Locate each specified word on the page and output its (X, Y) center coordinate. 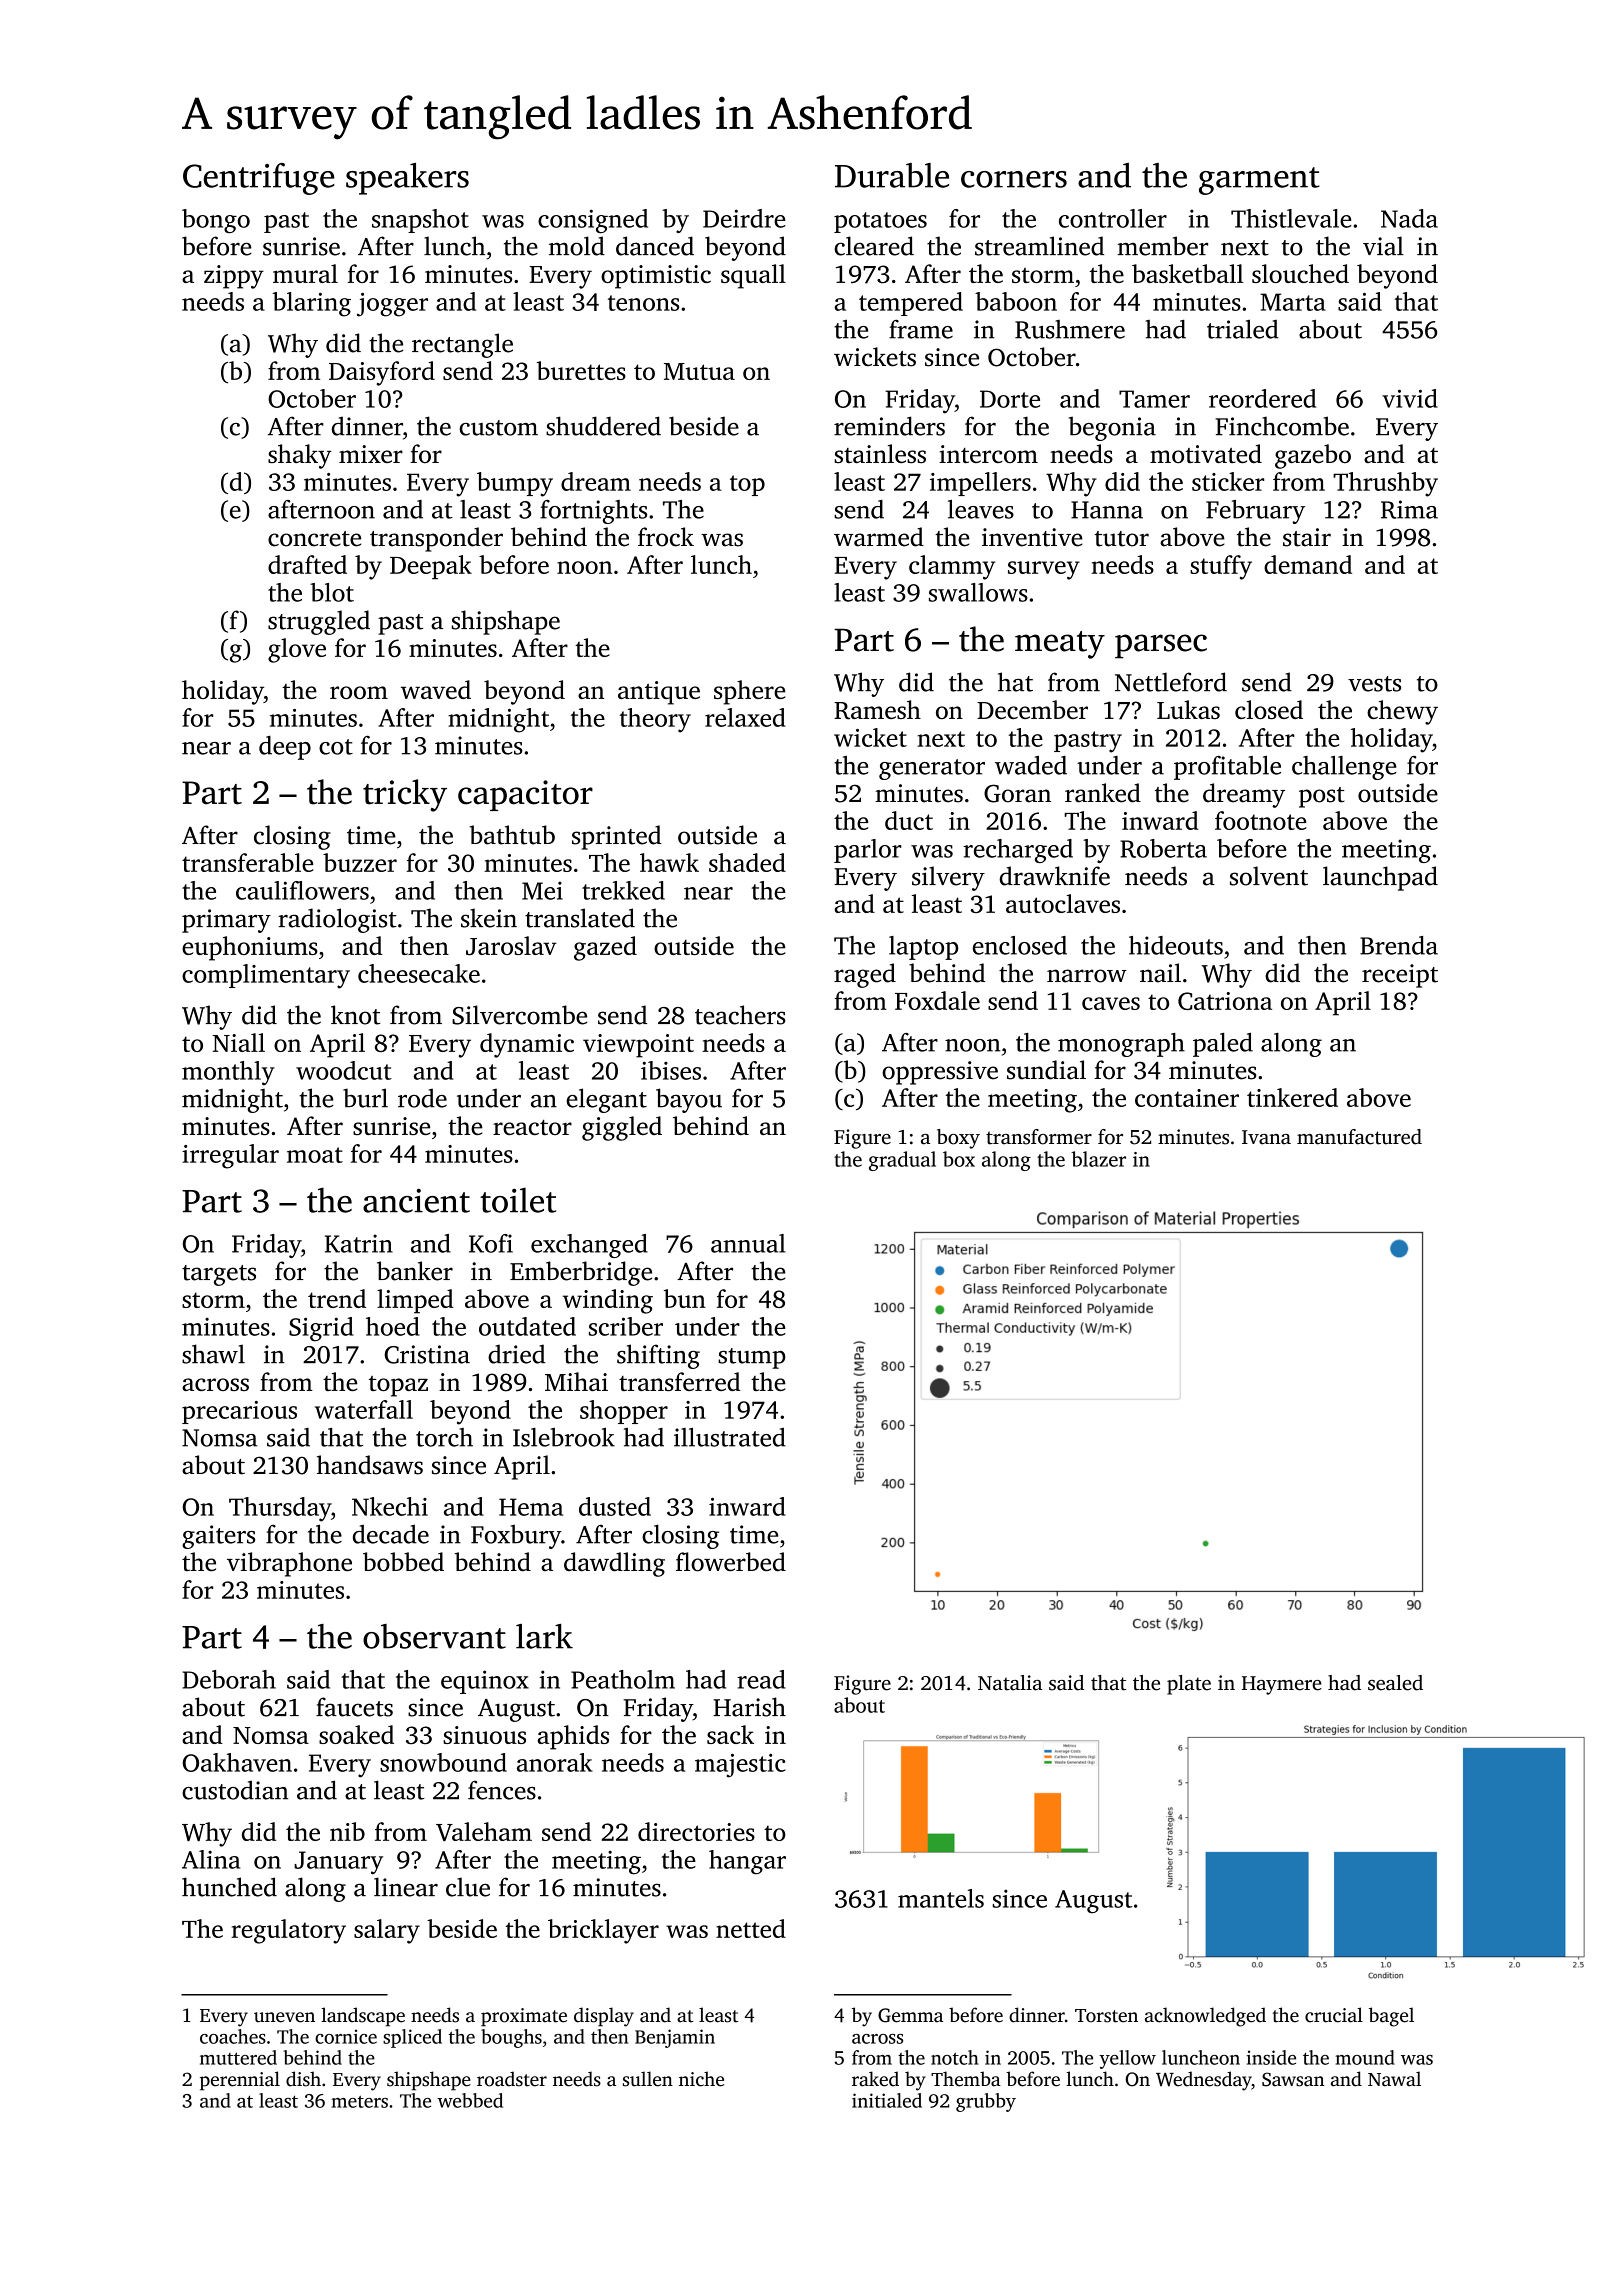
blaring (311, 304)
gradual (902, 1161)
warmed (879, 537)
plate (1189, 1685)
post (1322, 797)
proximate (524, 2017)
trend (337, 1298)
